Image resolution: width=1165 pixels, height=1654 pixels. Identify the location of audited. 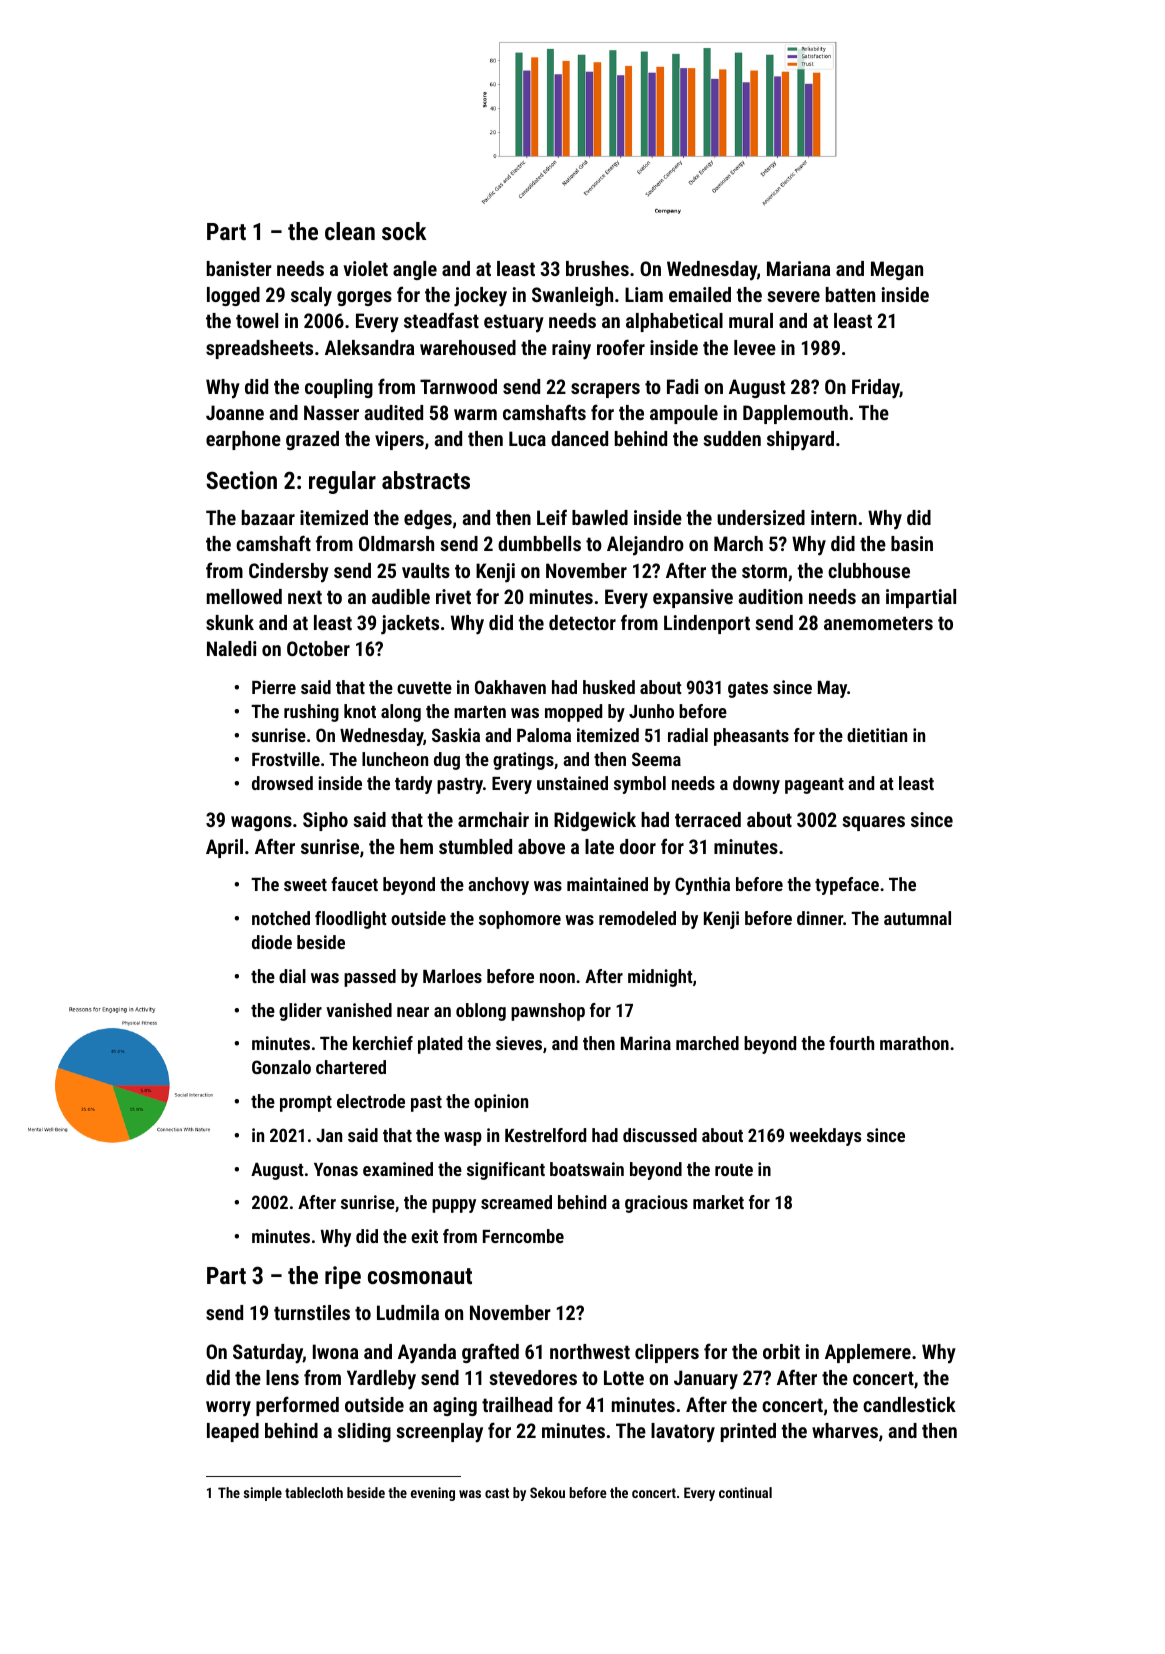
(394, 412).
